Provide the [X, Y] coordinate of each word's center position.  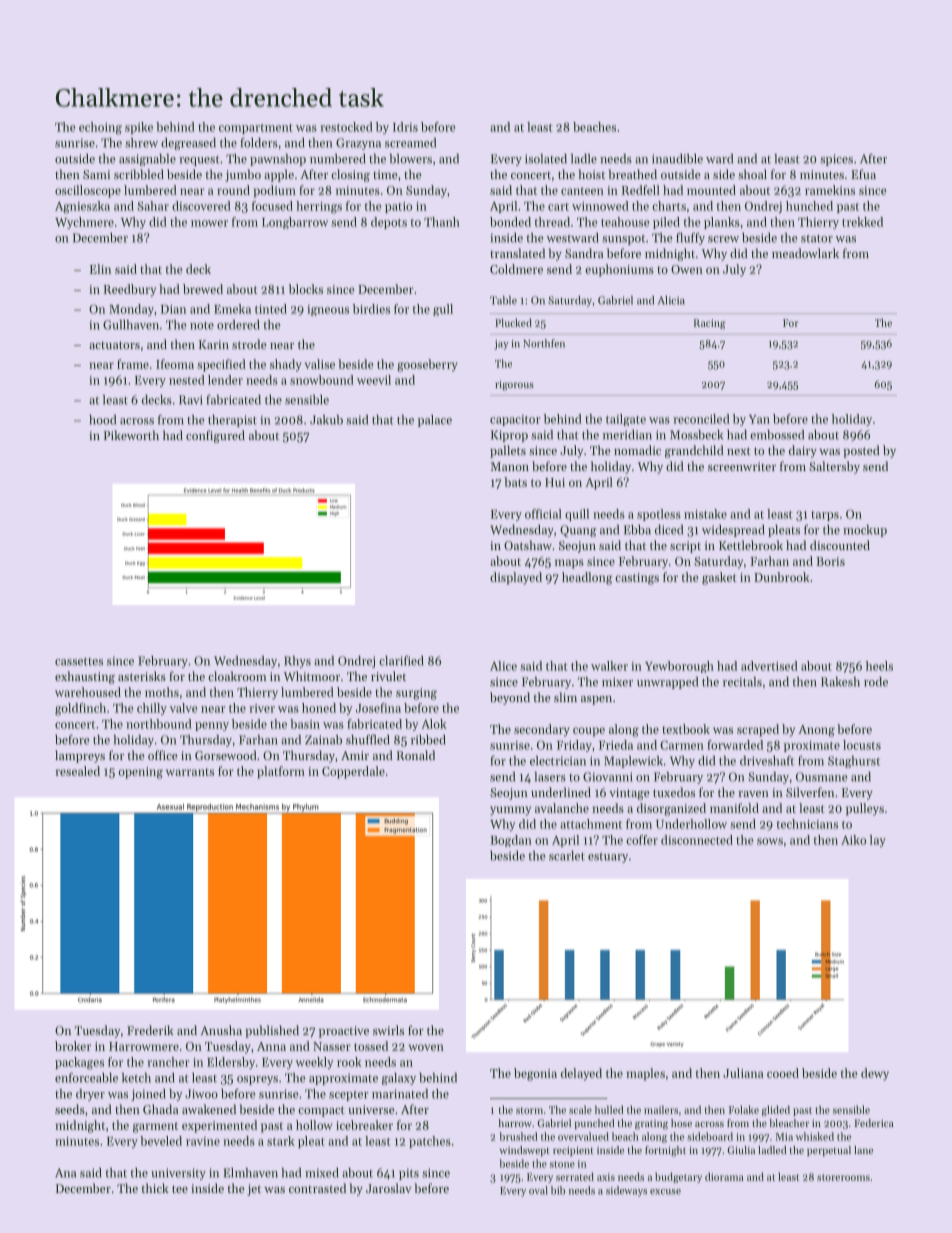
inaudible [677, 159]
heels [879, 666]
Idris [405, 127]
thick [155, 1188]
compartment [256, 129]
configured [215, 436]
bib [558, 1190]
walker [609, 666]
